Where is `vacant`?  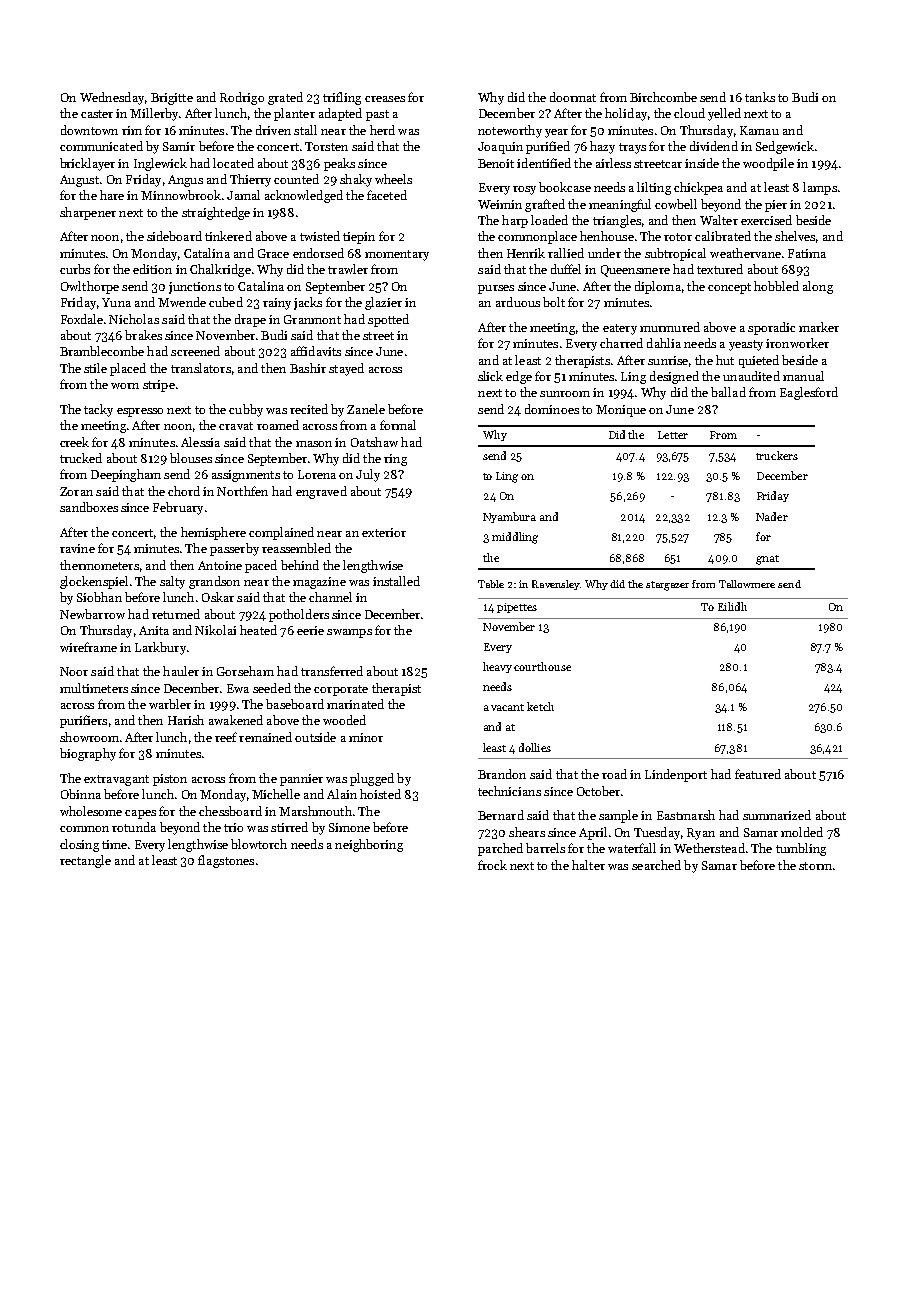 vacant is located at coordinates (507, 707).
